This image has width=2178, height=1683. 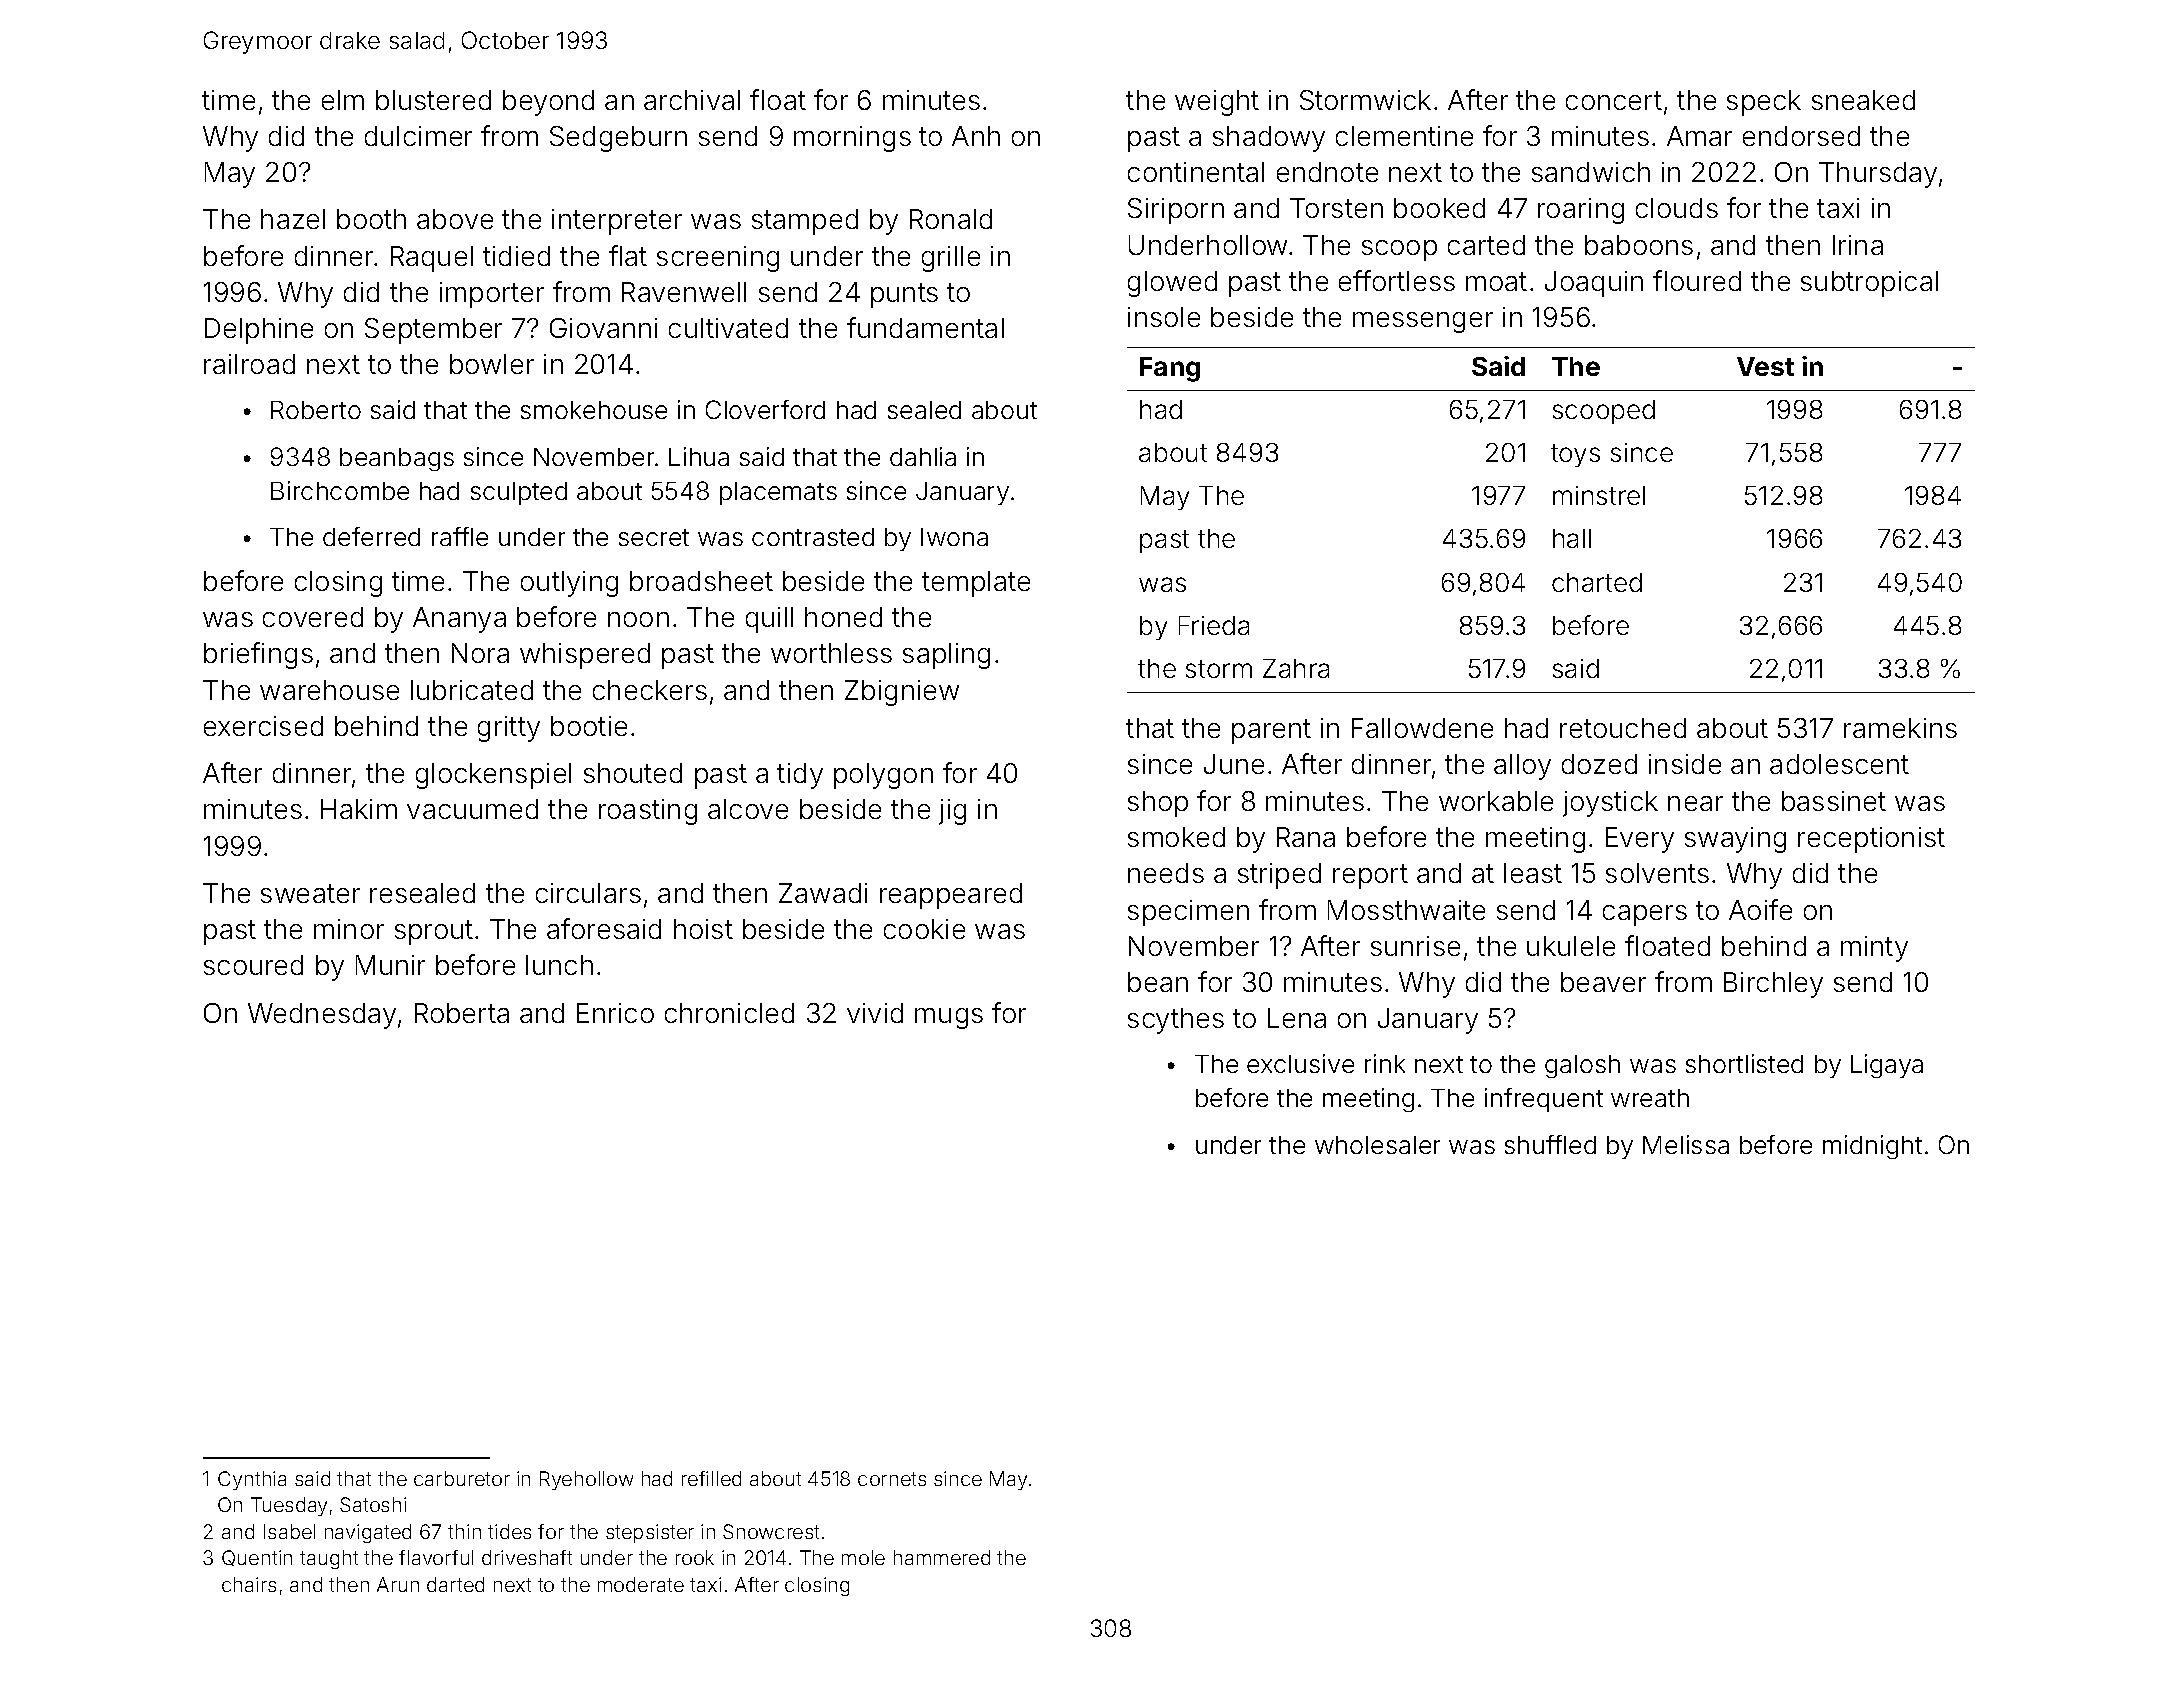 What do you see at coordinates (462, 1013) in the image?
I see `Roberta` at bounding box center [462, 1013].
